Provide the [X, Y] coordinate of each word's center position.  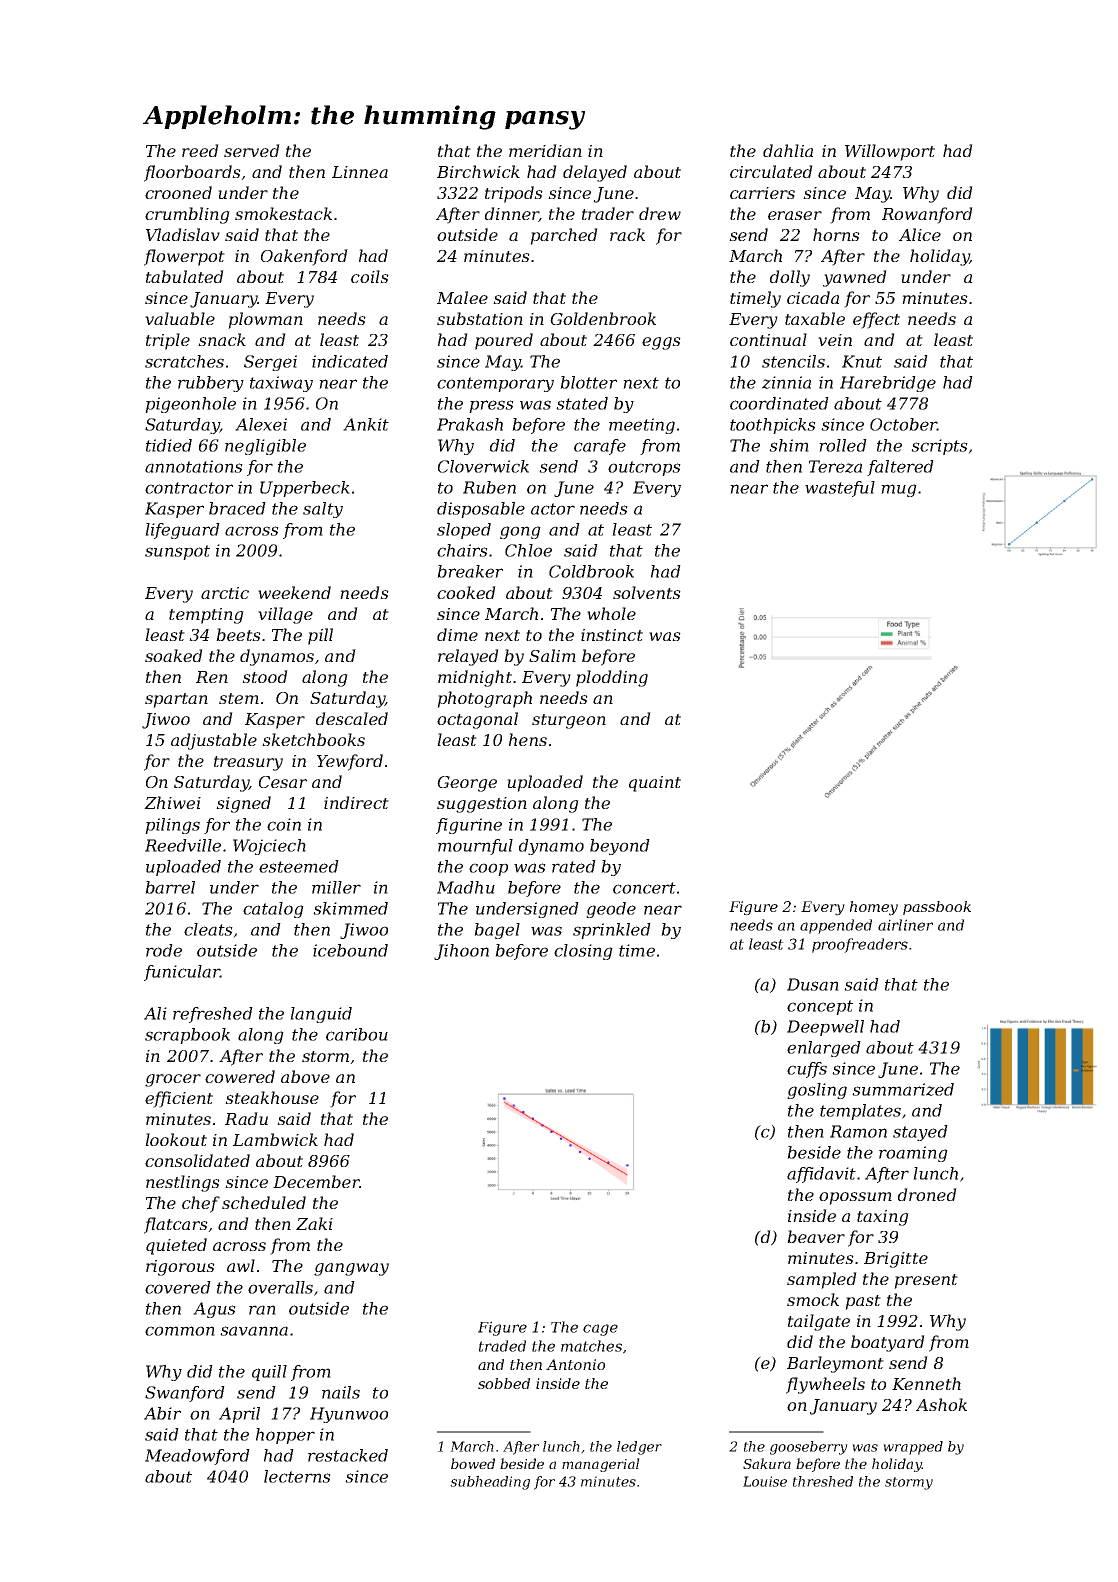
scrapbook [187, 1036]
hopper [285, 1436]
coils [370, 276]
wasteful [840, 489]
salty [323, 510]
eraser [795, 215]
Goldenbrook [603, 318]
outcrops [644, 468]
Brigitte [896, 1260]
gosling [817, 1091]
